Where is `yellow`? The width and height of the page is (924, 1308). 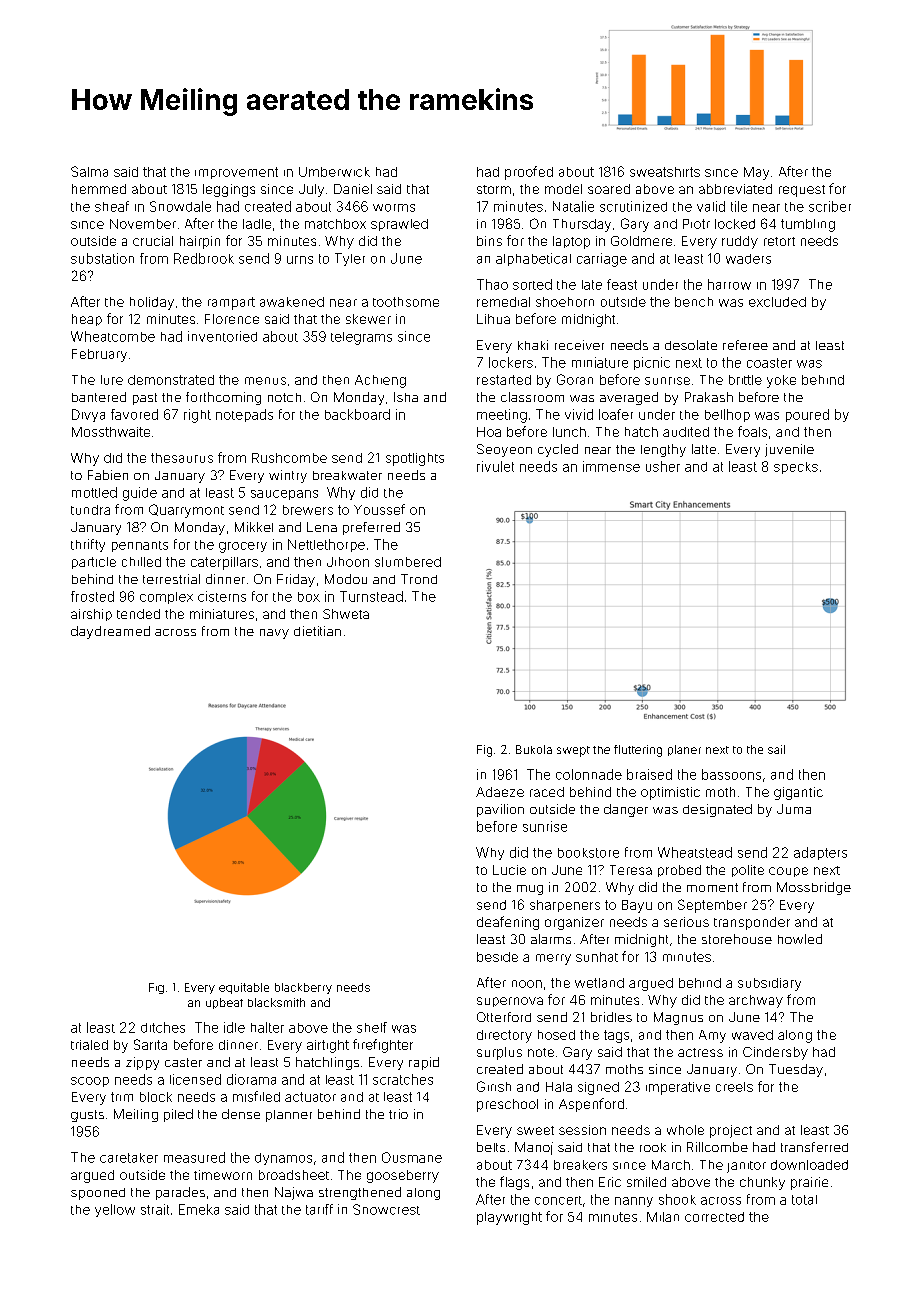
yellow is located at coordinates (115, 1210).
